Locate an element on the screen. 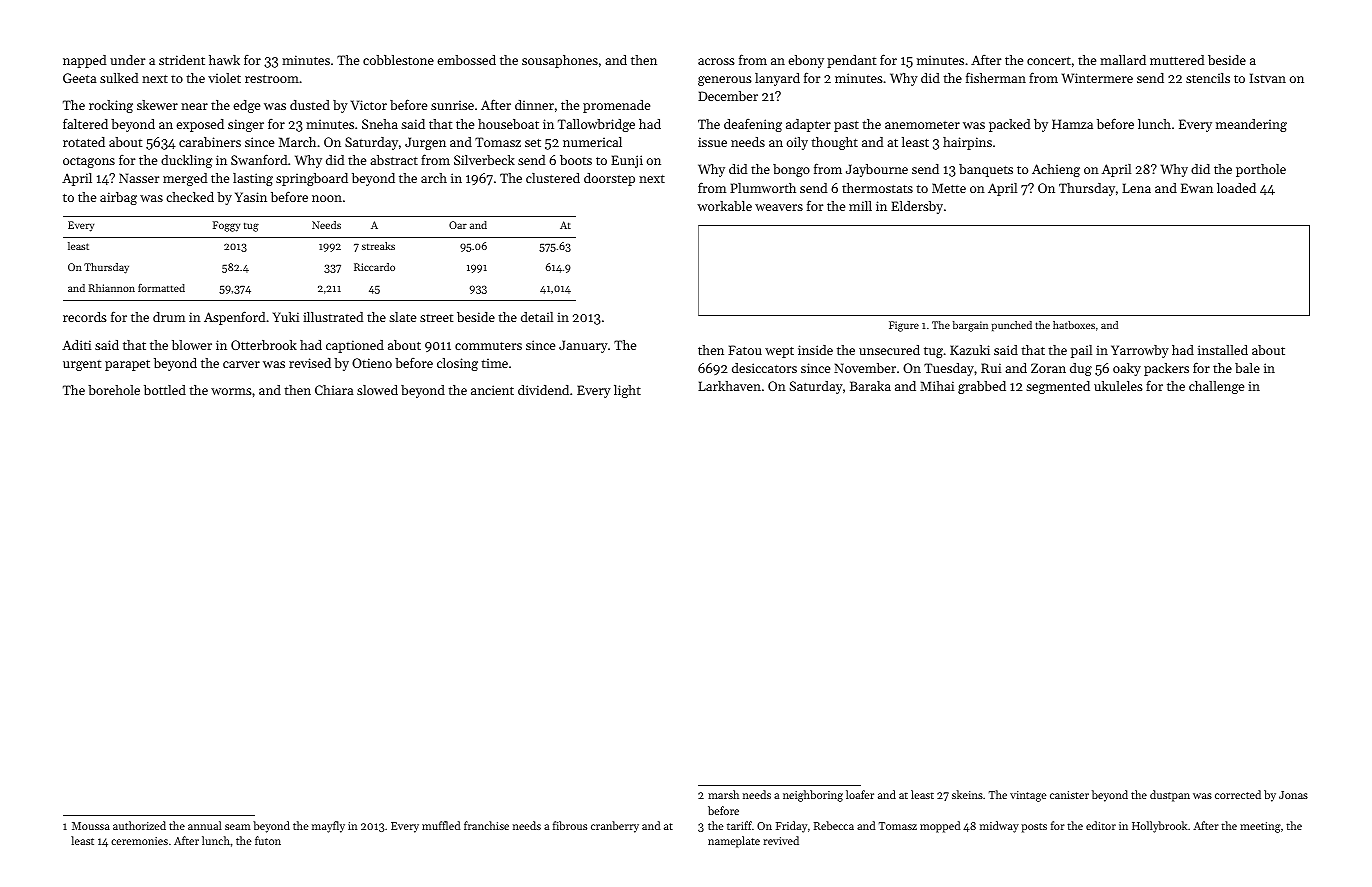 This screenshot has height=887, width=1372. mayfly is located at coordinates (328, 827).
